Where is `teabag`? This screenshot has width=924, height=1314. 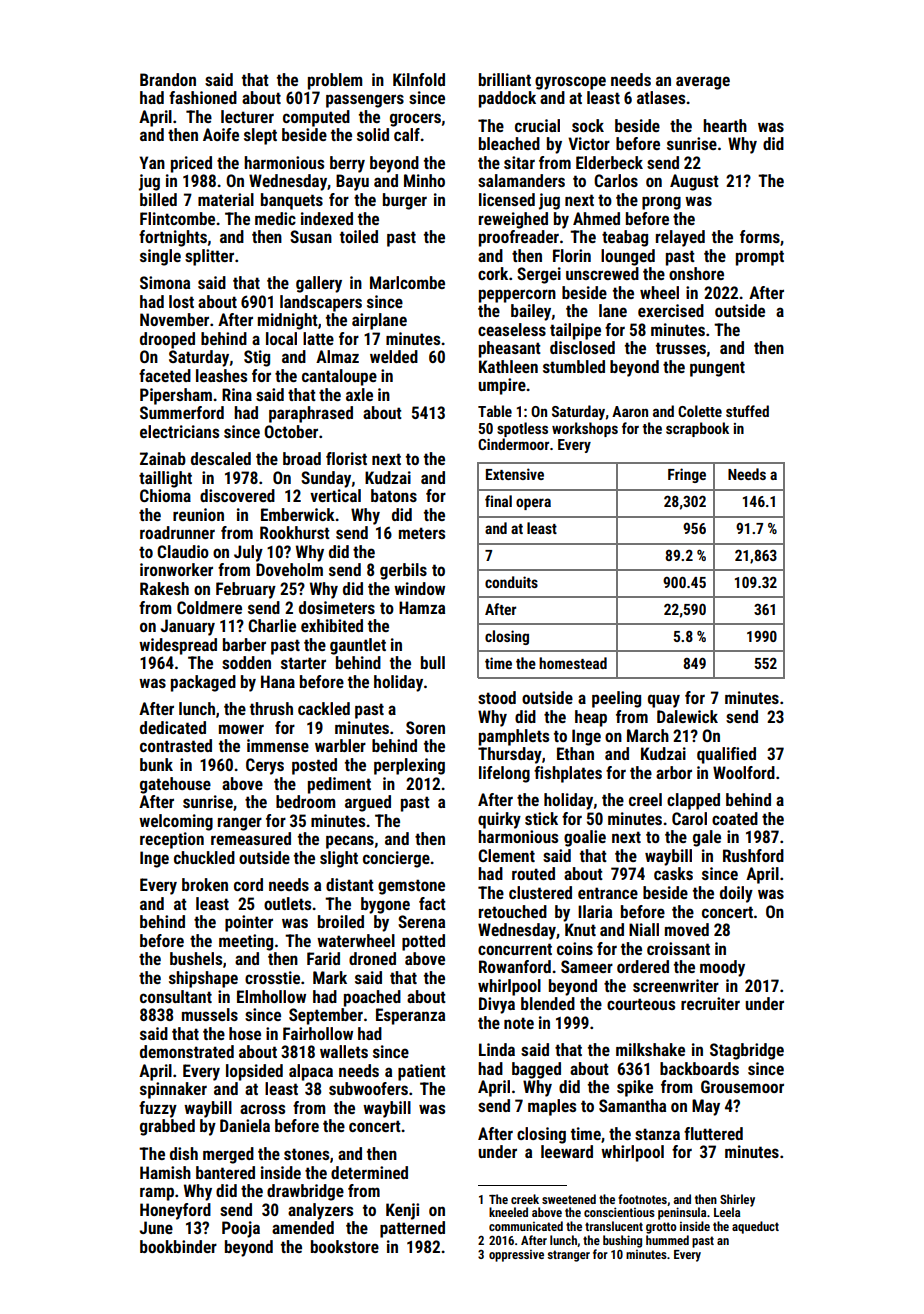 teabag is located at coordinates (625, 238).
